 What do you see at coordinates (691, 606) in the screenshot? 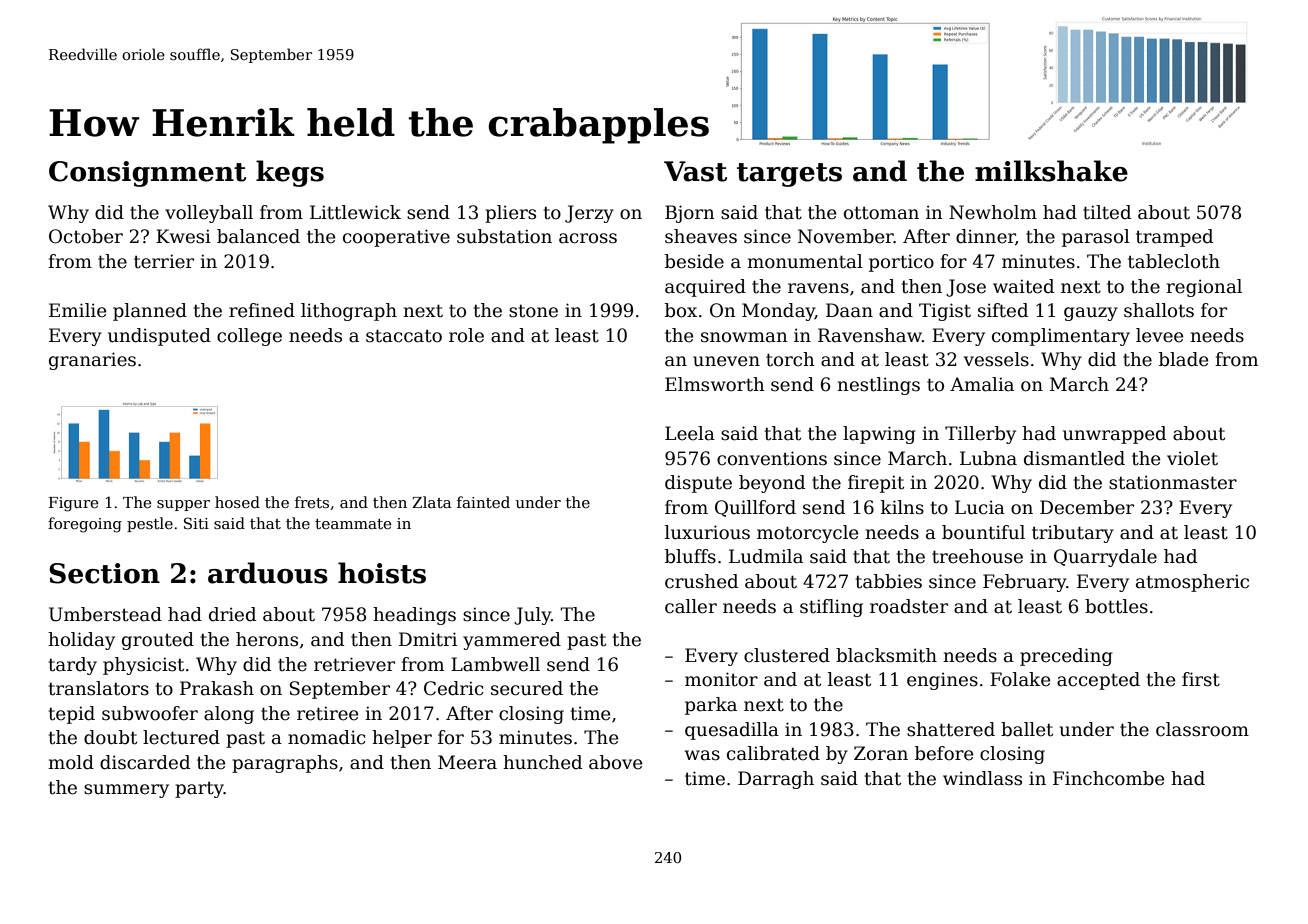
I see `caller` at bounding box center [691, 606].
